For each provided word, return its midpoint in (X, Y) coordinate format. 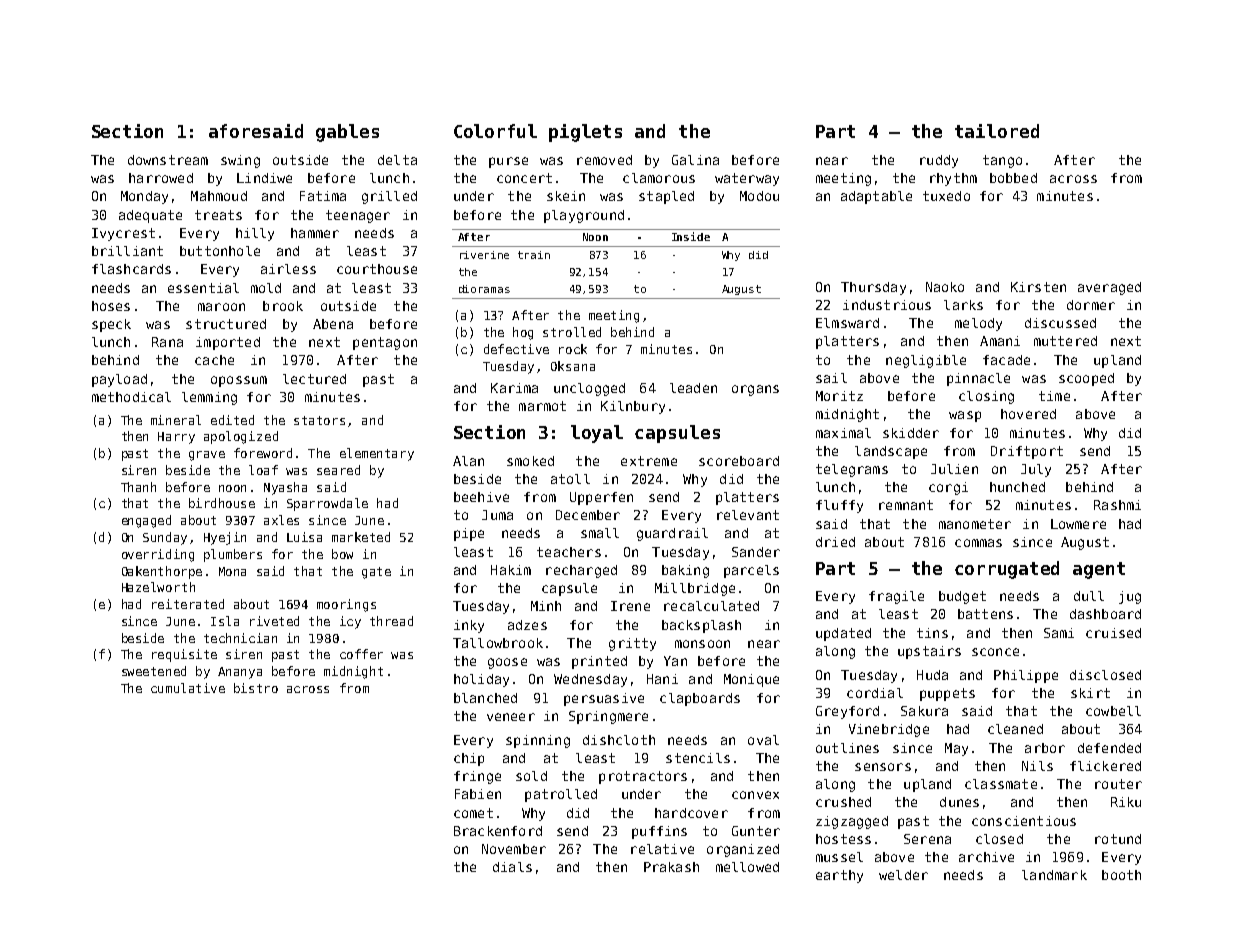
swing (240, 161)
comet (473, 813)
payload (119, 380)
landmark (1054, 875)
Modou (759, 196)
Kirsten (1038, 287)
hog (523, 333)
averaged (1109, 288)
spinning (538, 741)
